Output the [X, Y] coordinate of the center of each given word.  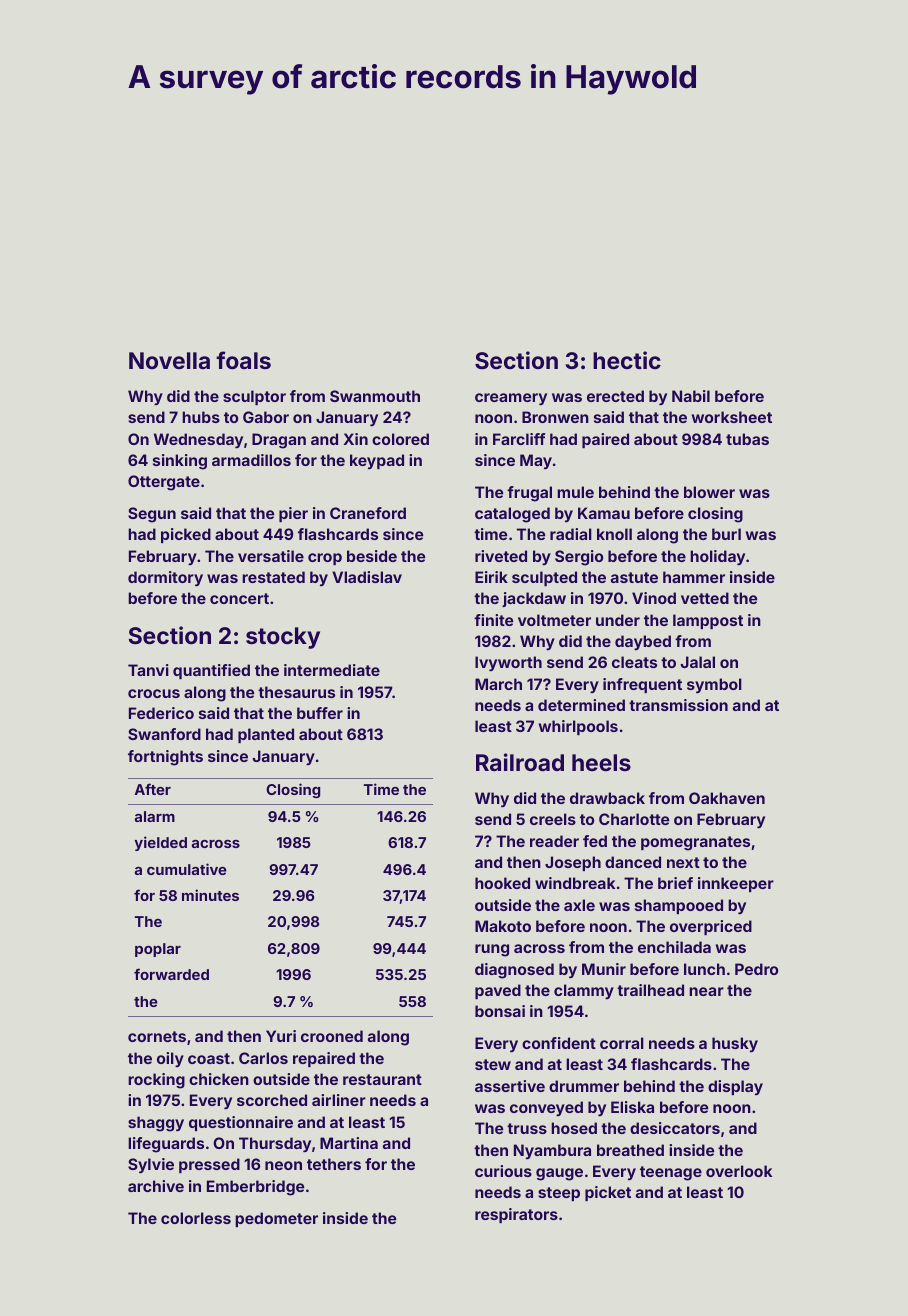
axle [579, 905]
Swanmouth [375, 396]
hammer [694, 577]
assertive [510, 1086]
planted [266, 735]
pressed [209, 1165]
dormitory [165, 579]
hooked [502, 883]
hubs [201, 417]
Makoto [503, 926]
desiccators [675, 1128]
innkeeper [736, 884]
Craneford [368, 513]
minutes [210, 895]
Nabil [691, 396]
